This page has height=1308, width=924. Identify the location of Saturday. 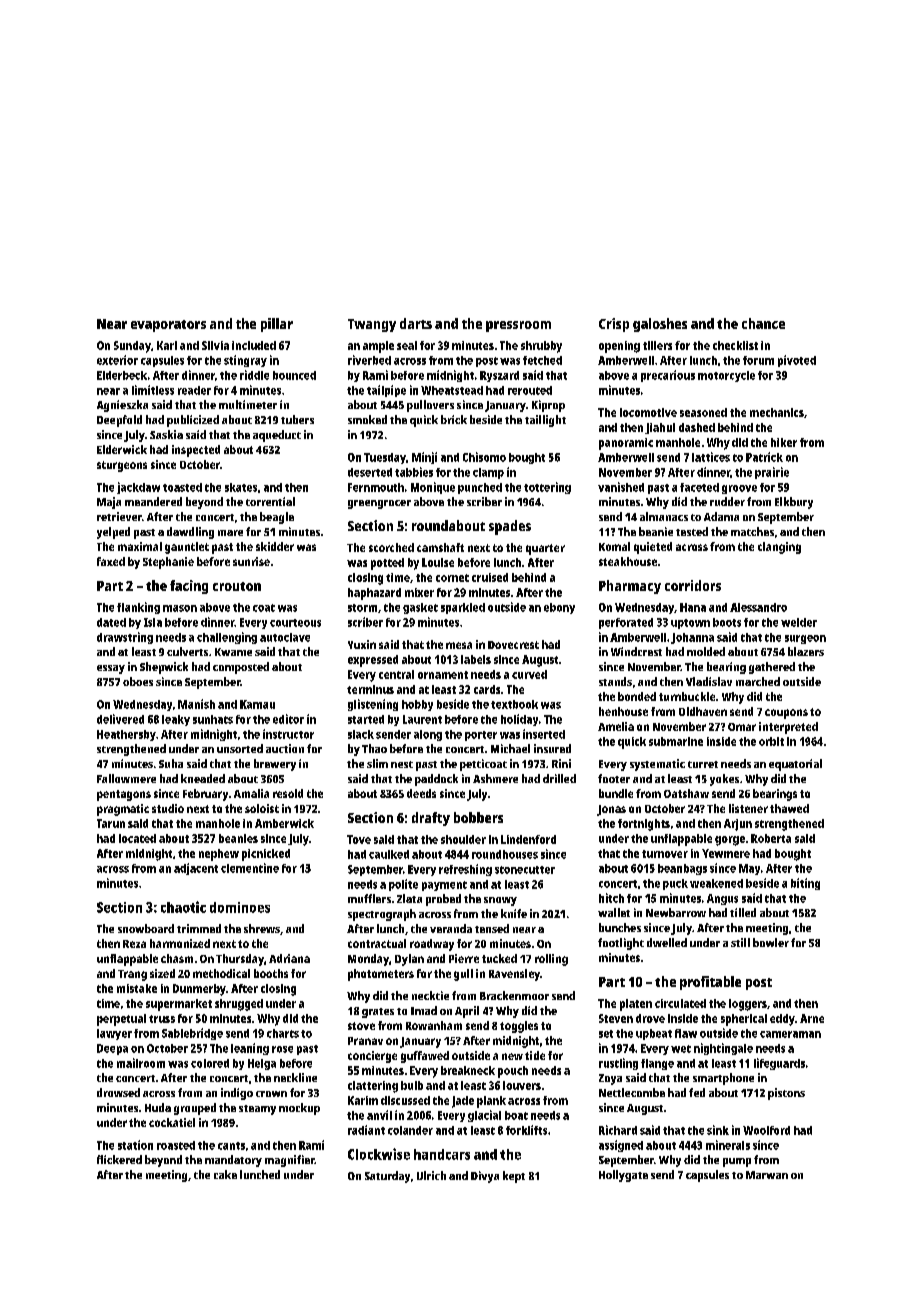
(387, 1177).
